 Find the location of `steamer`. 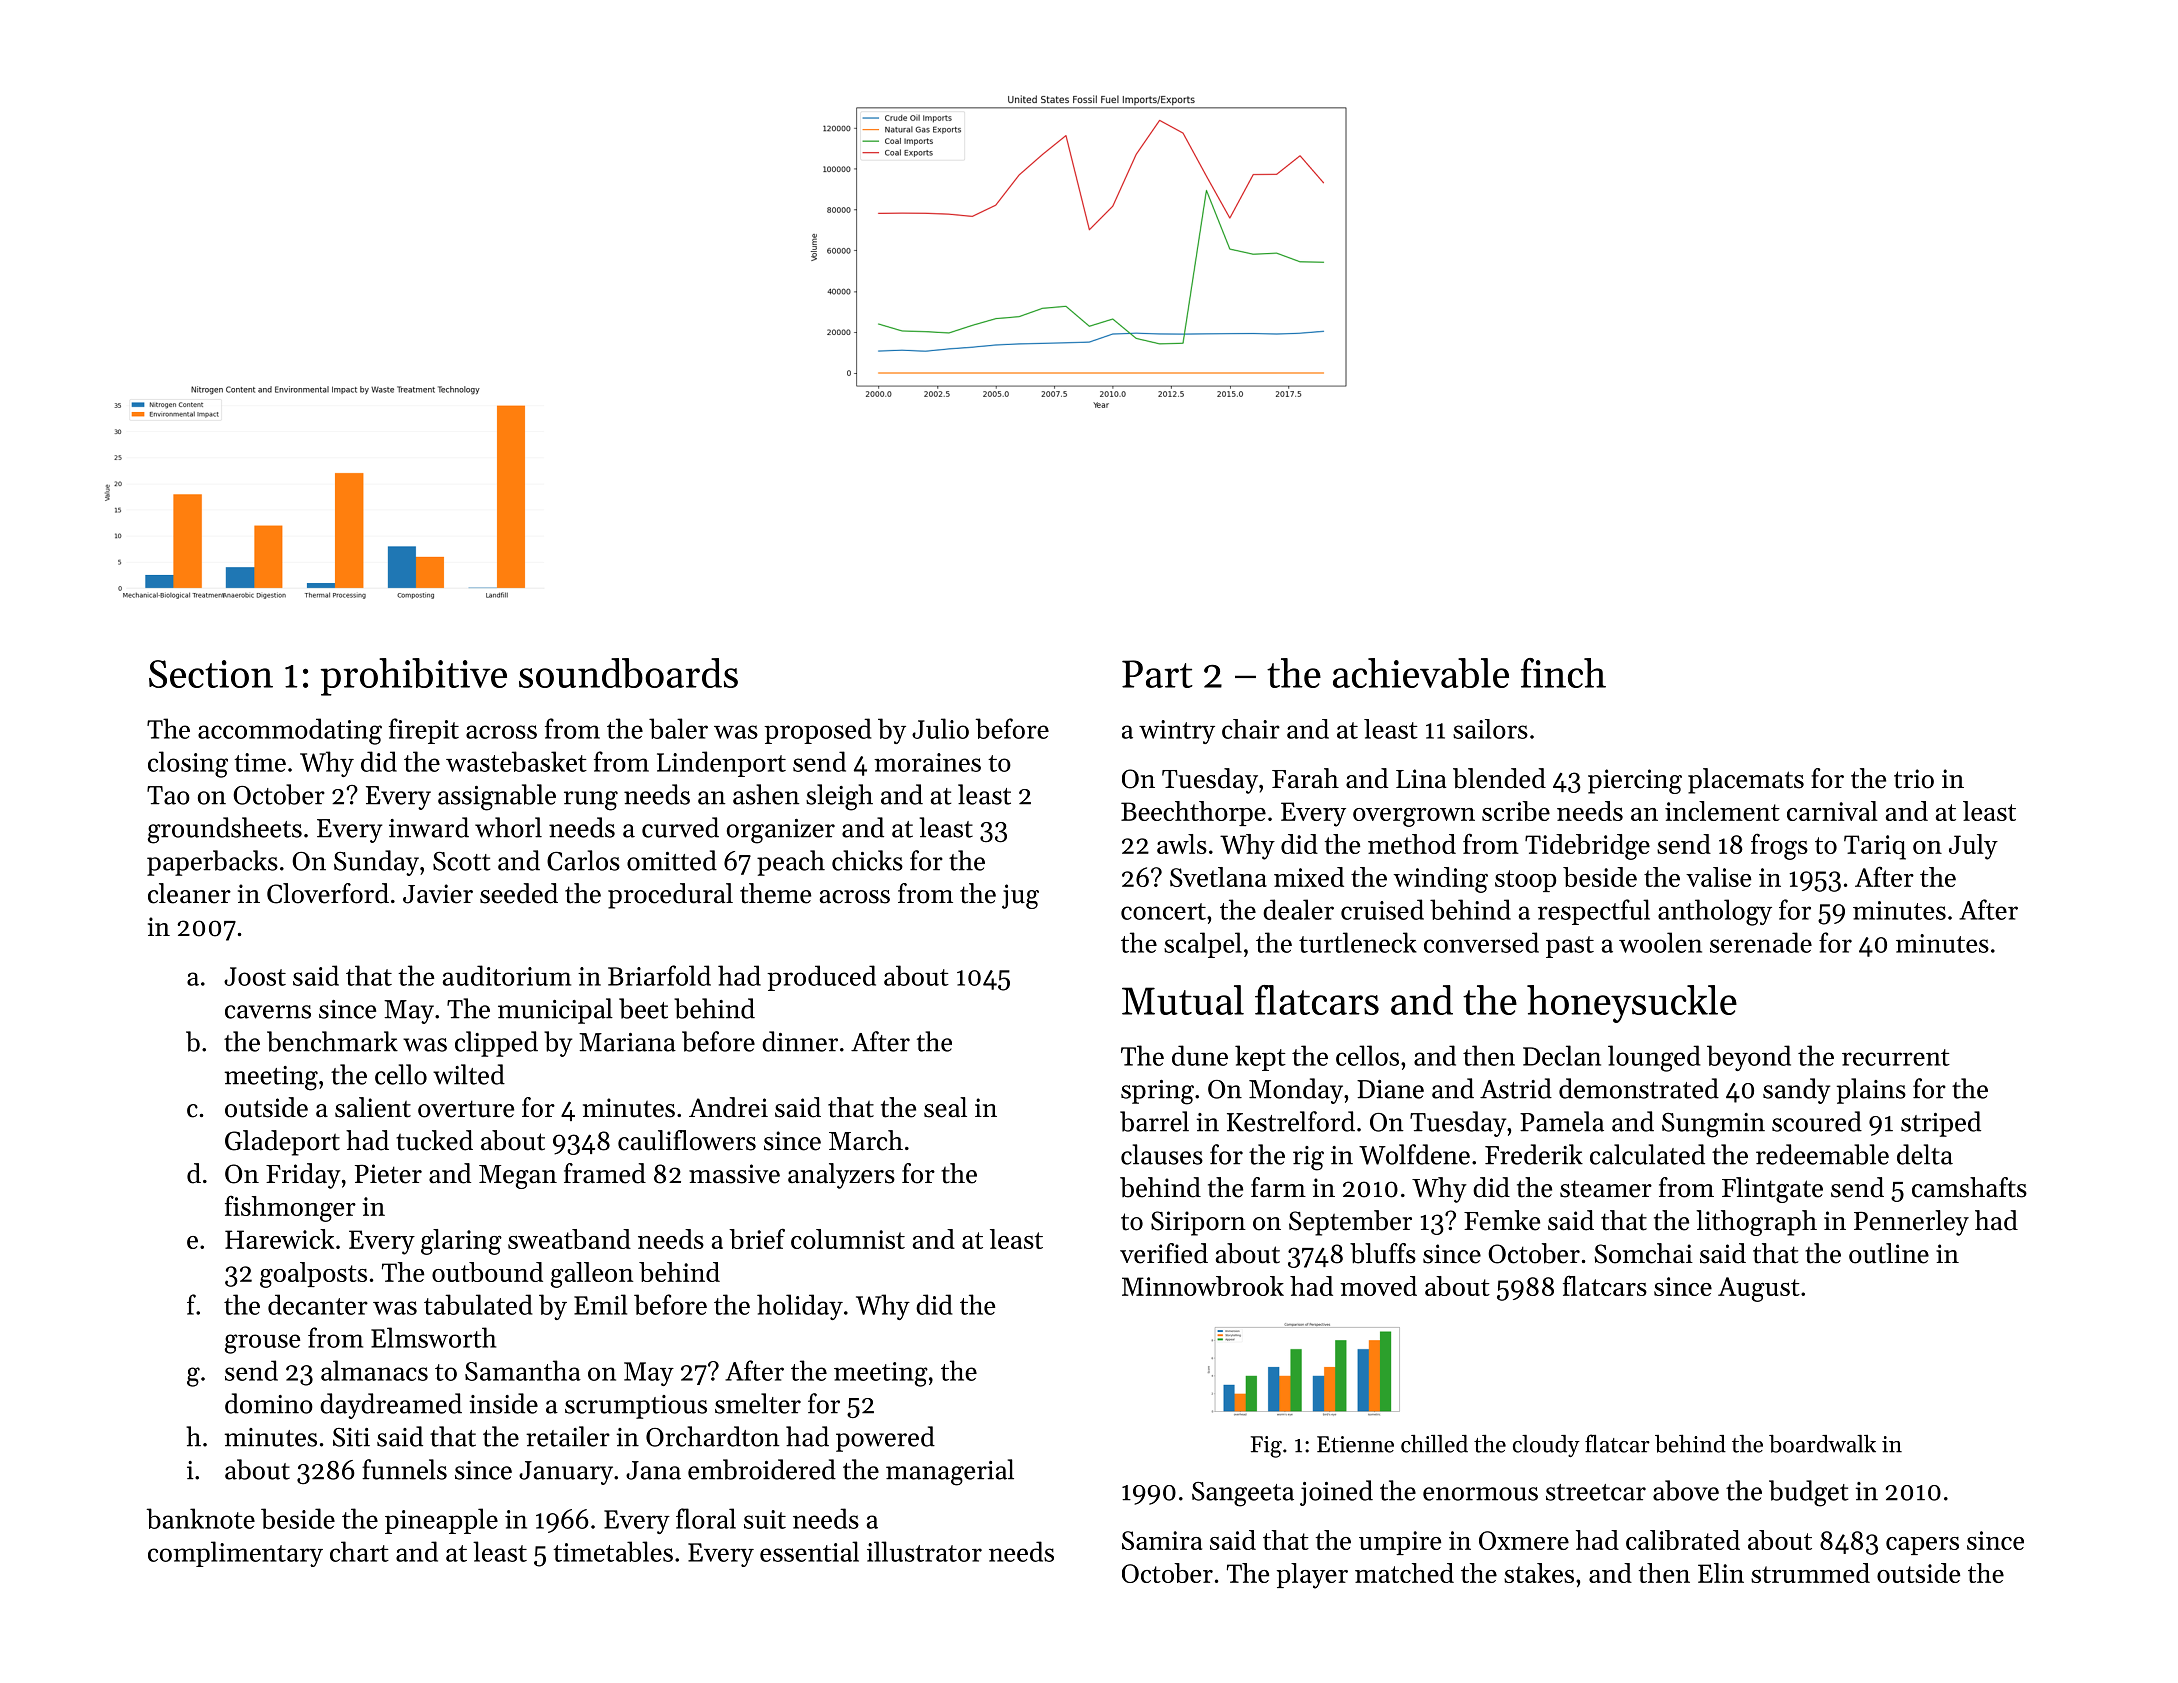

steamer is located at coordinates (1606, 1189).
